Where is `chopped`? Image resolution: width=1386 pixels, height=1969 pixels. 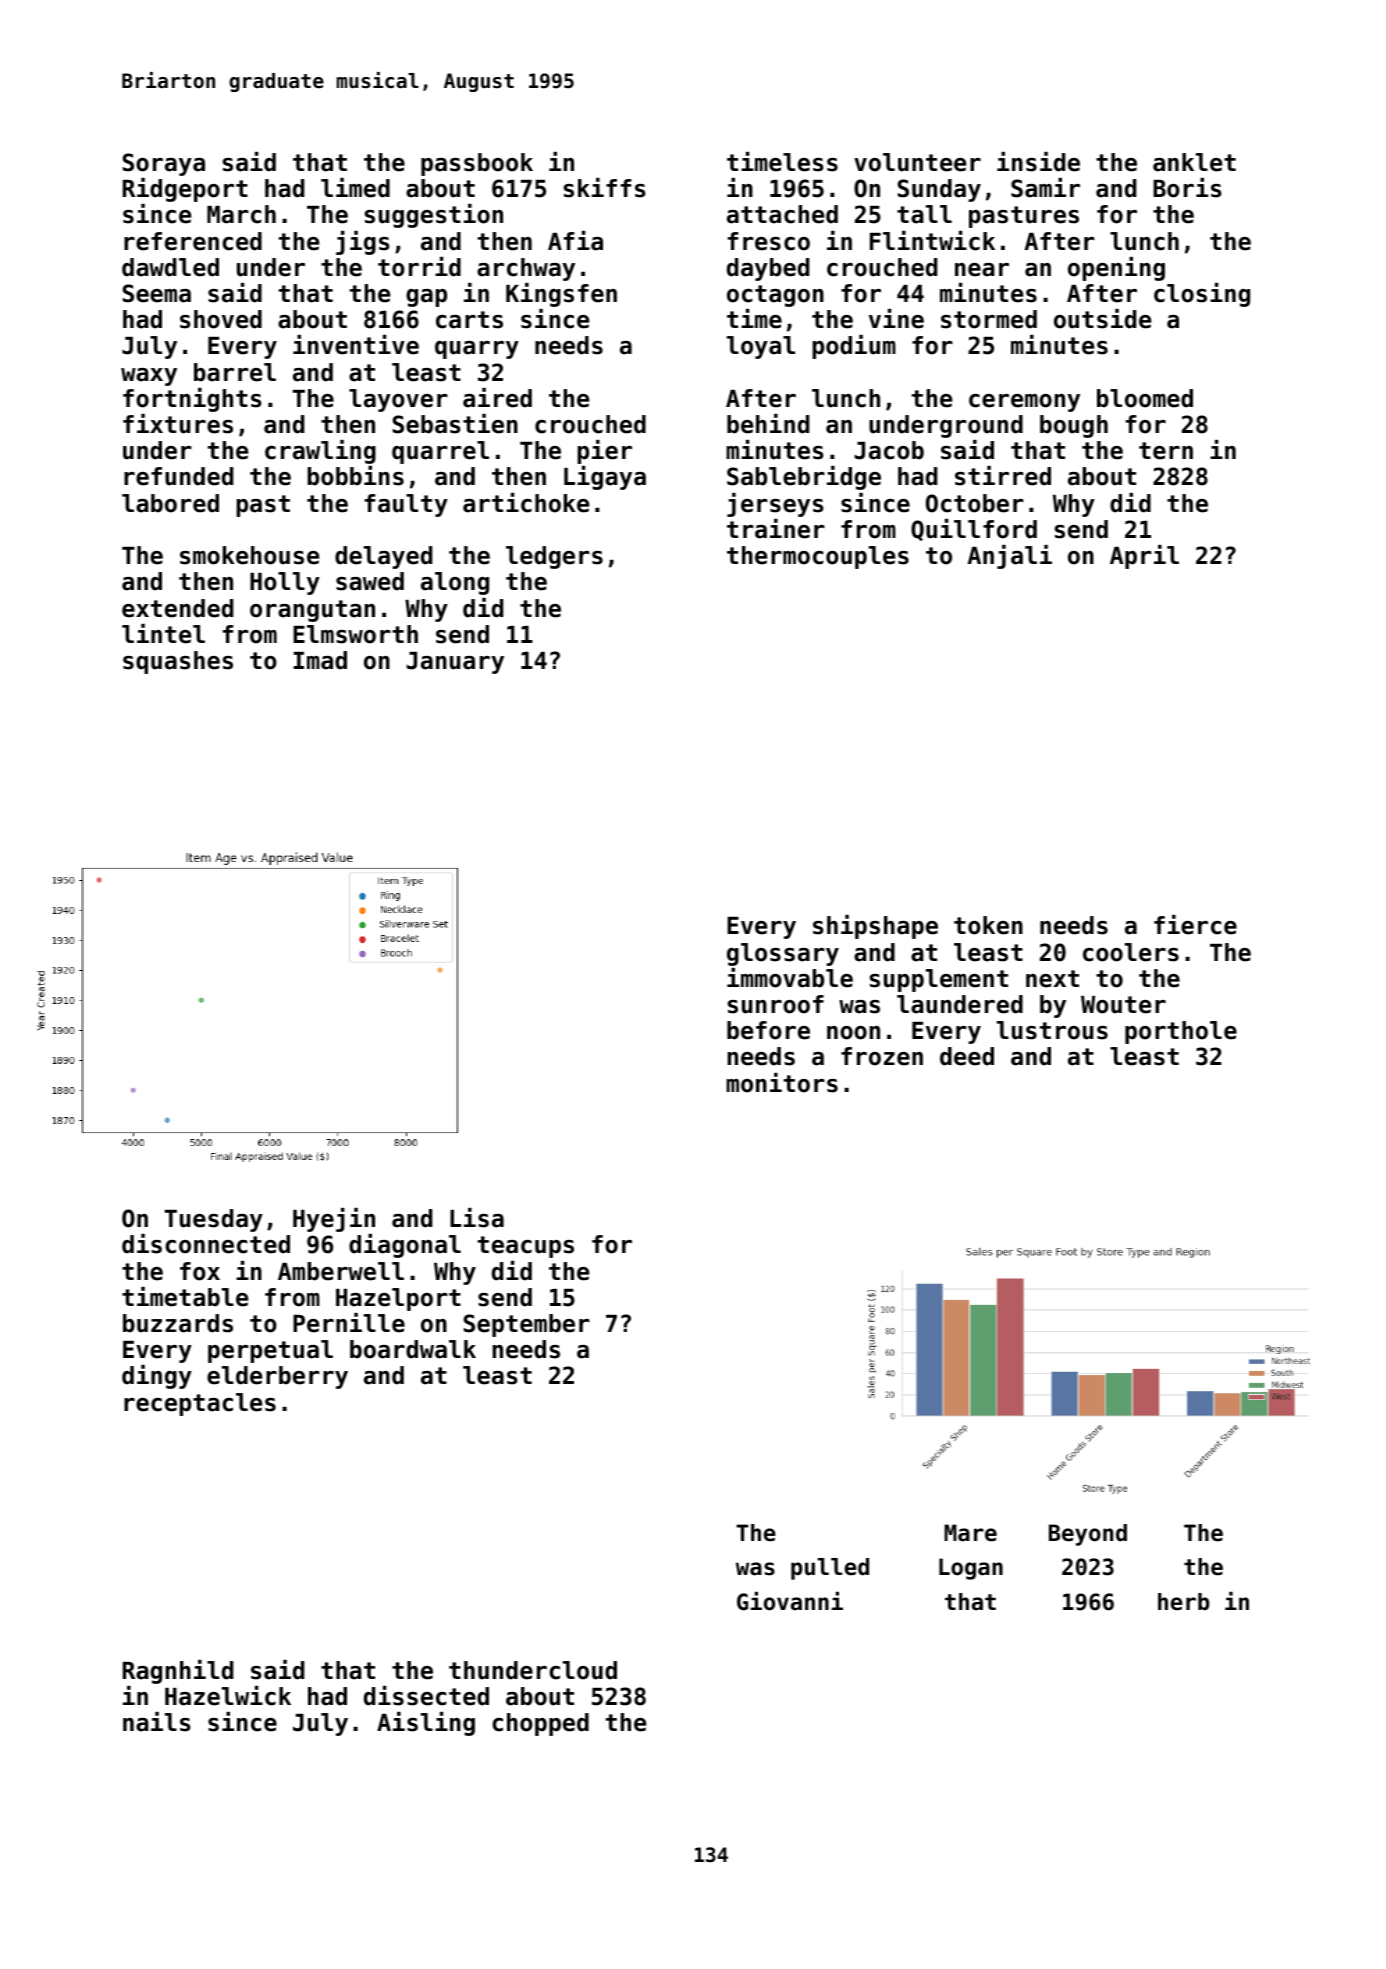 chopped is located at coordinates (540, 1724).
